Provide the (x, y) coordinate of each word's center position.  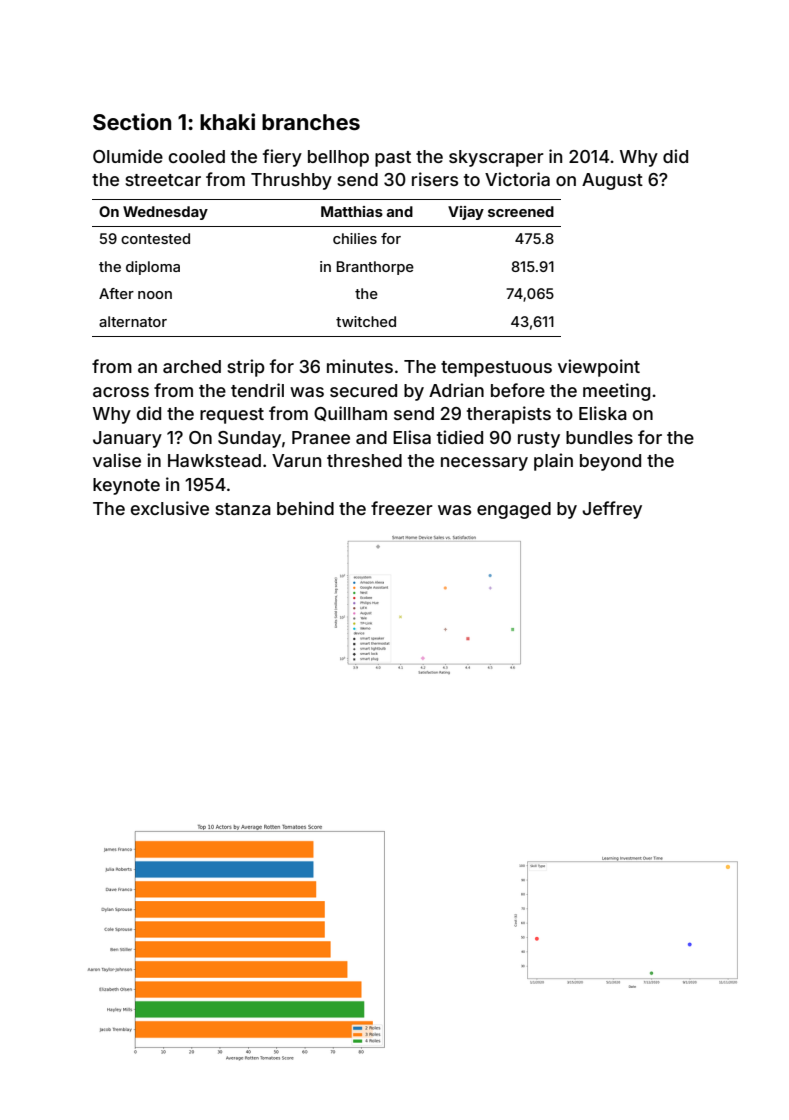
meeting (616, 392)
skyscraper (496, 158)
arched (192, 366)
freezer (402, 508)
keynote (126, 486)
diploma (153, 268)
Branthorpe (375, 268)
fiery (282, 158)
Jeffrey (612, 510)
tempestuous (496, 369)
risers (435, 179)
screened (521, 211)
